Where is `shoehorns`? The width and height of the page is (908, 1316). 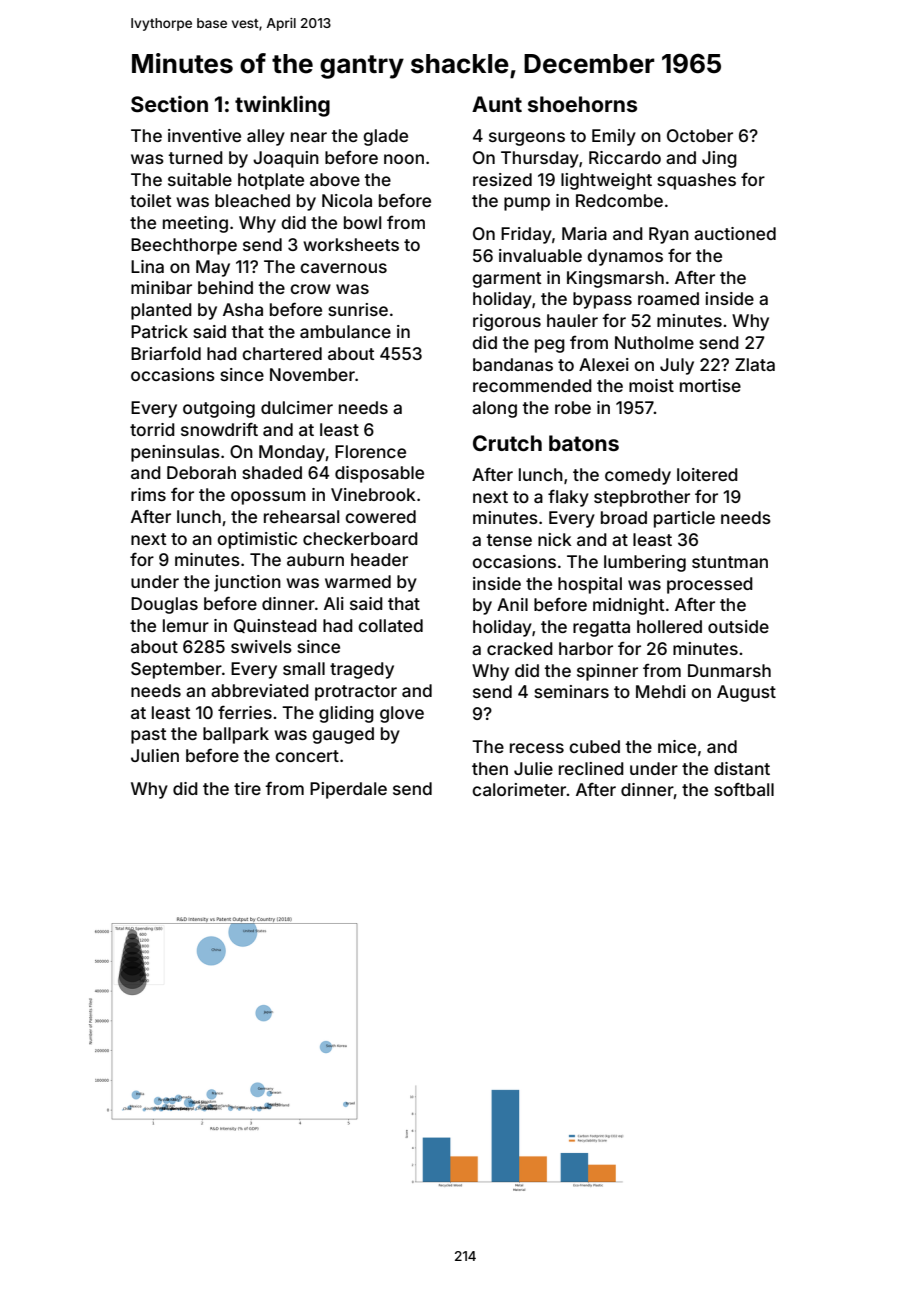 shoehorns is located at coordinates (582, 104).
